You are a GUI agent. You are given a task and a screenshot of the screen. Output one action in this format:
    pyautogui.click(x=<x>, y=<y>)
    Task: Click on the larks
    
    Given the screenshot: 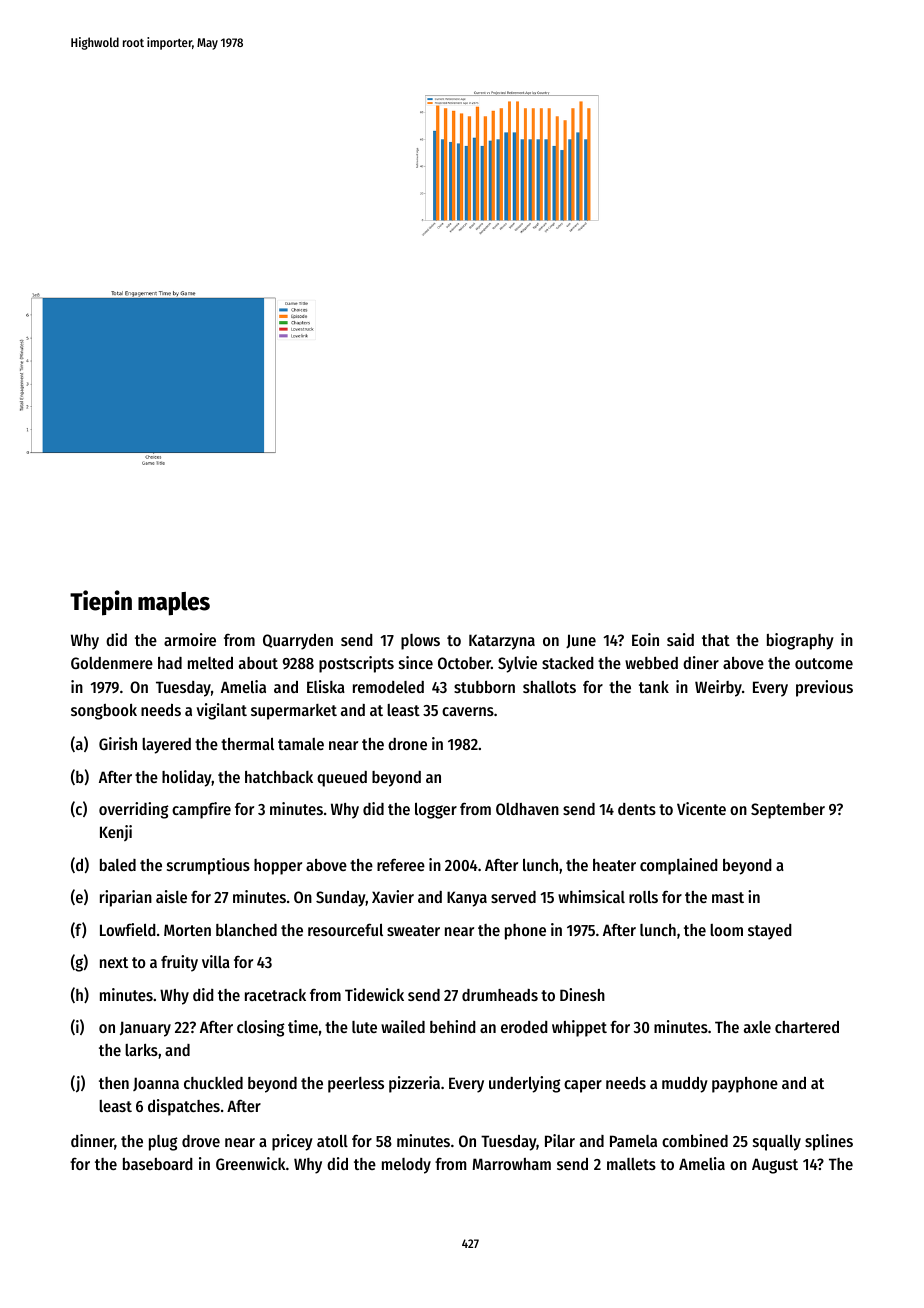 What is the action you would take?
    pyautogui.click(x=141, y=1050)
